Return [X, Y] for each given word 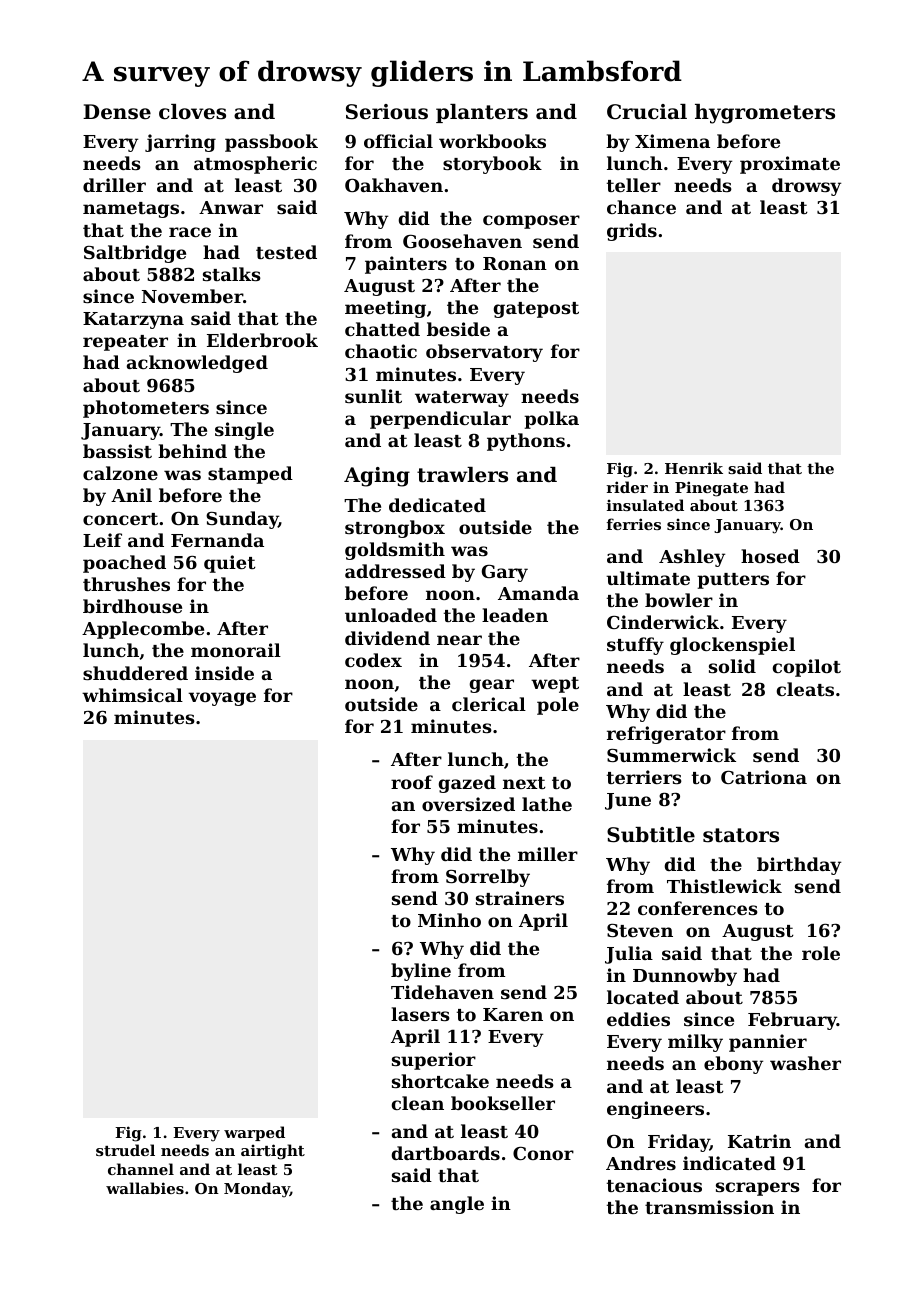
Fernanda [217, 540]
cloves [192, 112]
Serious [387, 112]
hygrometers [765, 114]
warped [254, 1133]
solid [732, 666]
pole [558, 706]
